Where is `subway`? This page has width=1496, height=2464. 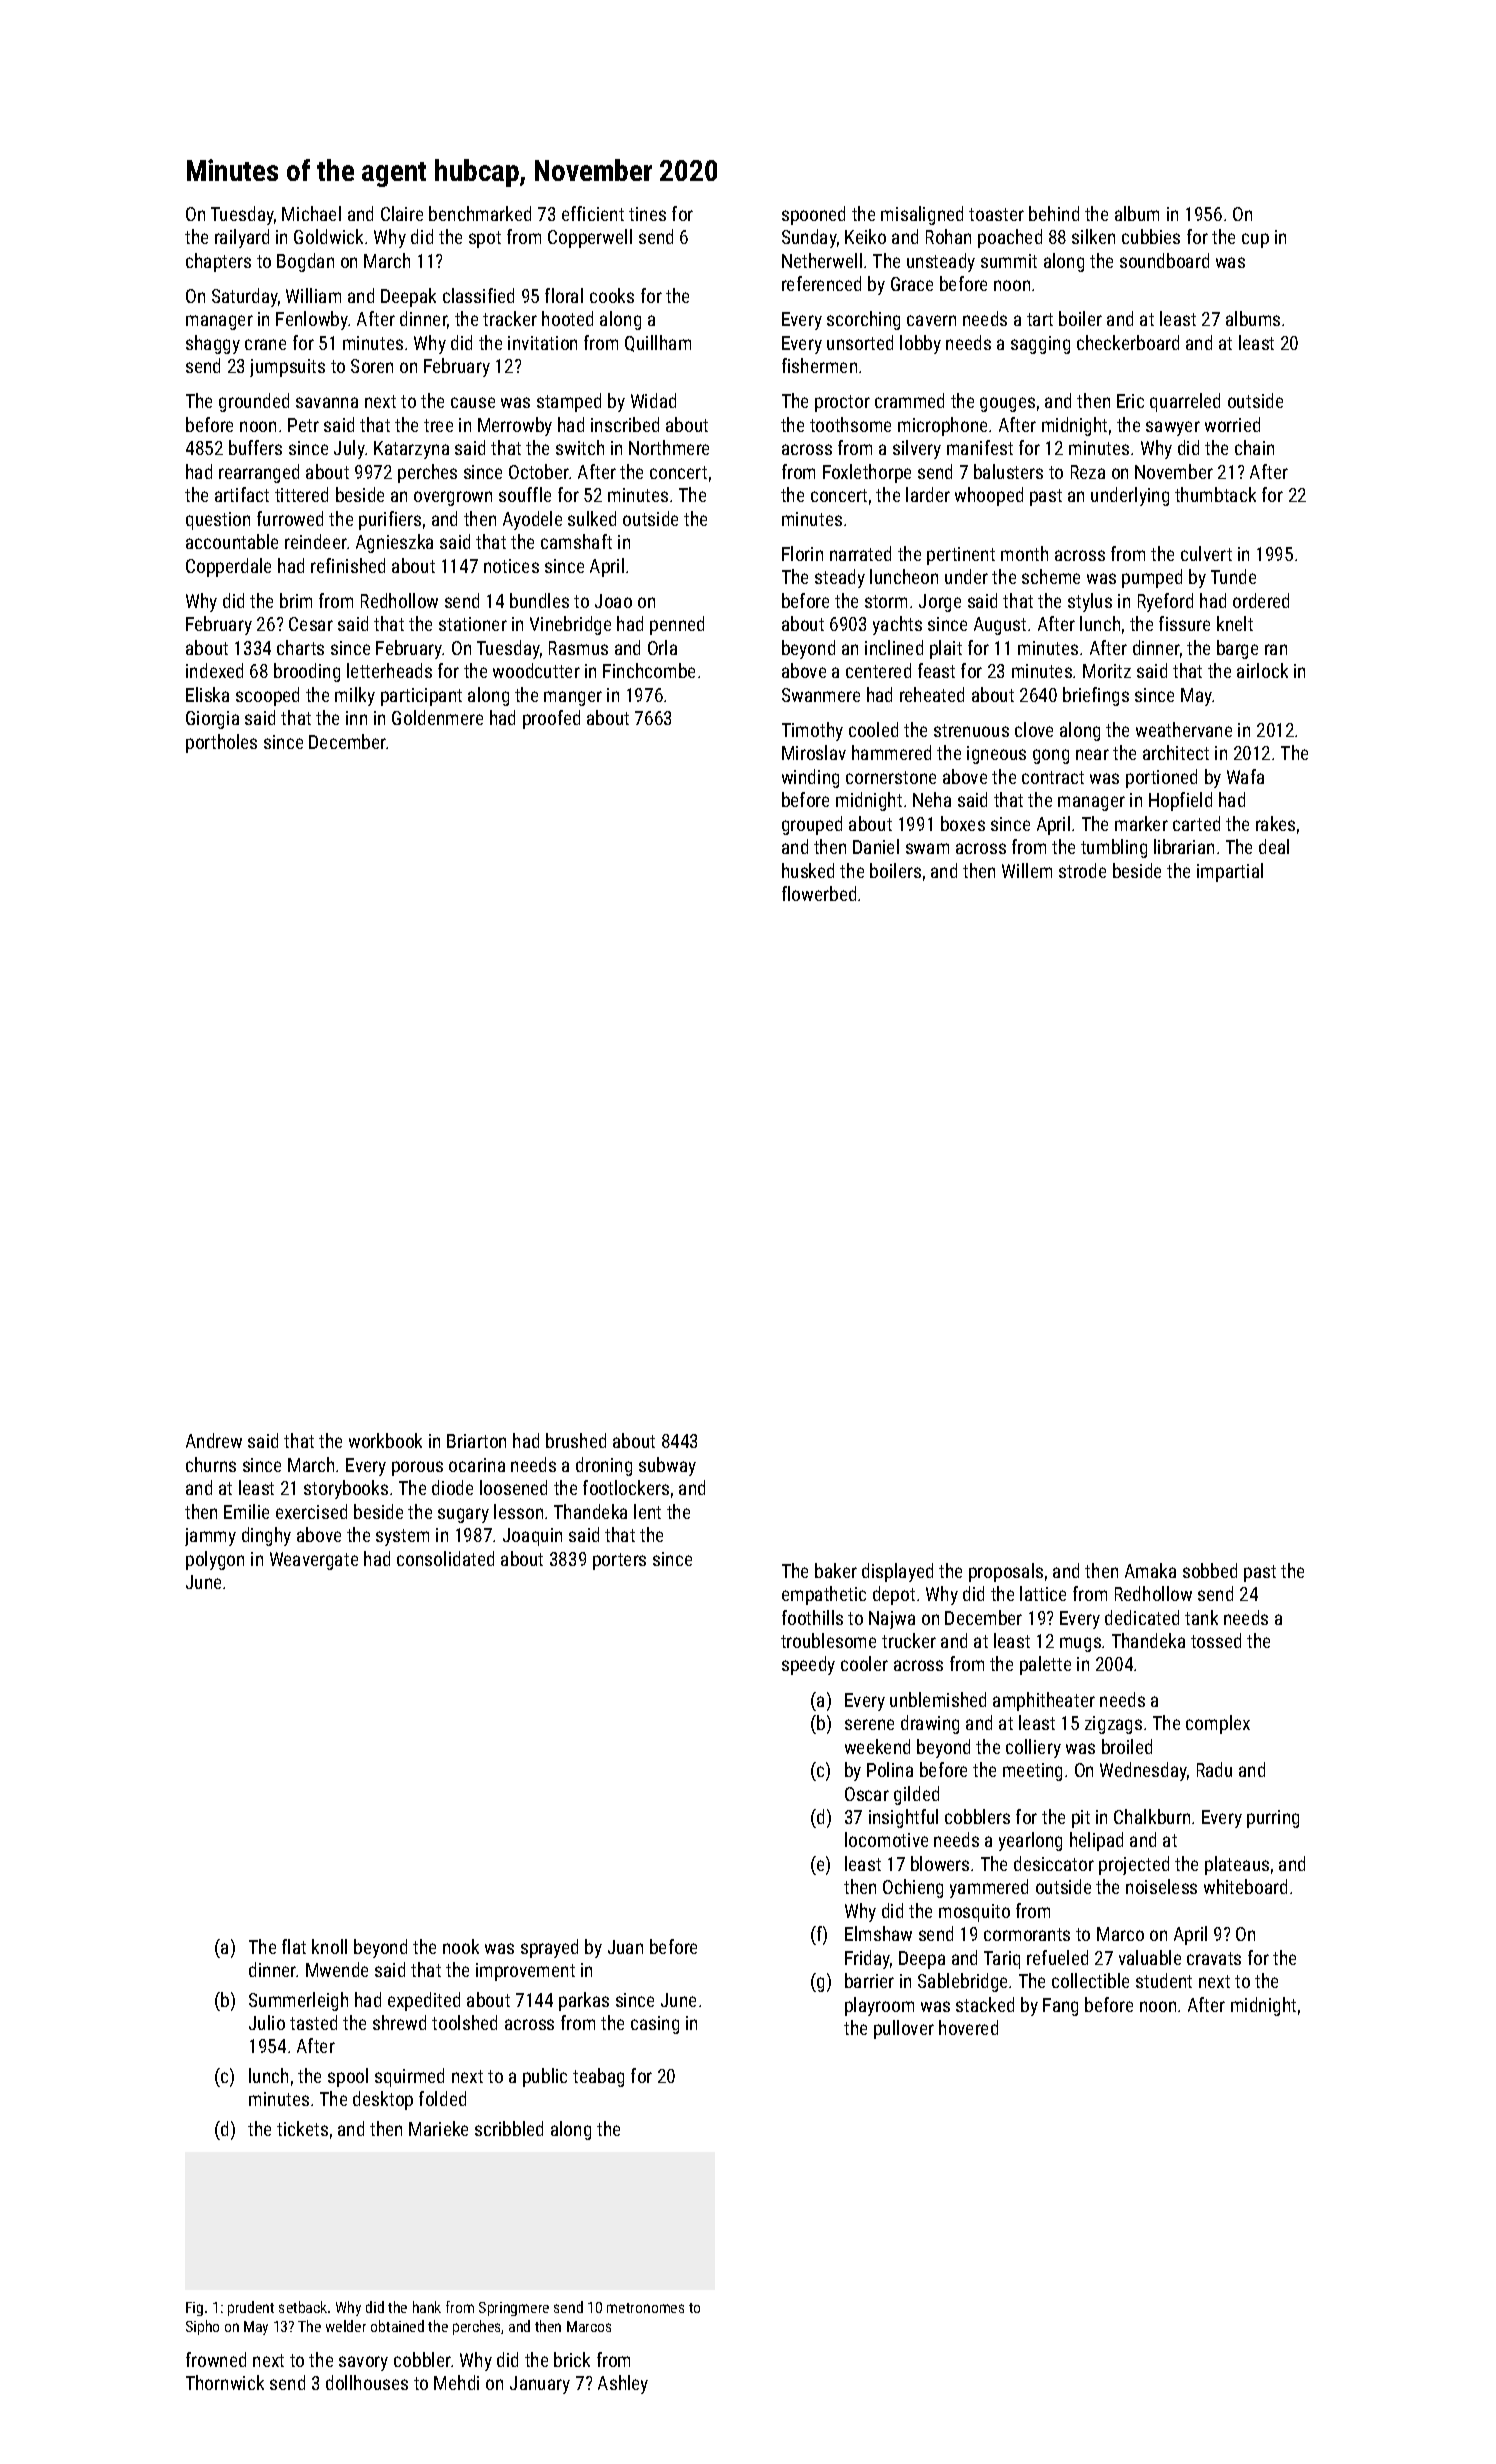 subway is located at coordinates (667, 1466).
